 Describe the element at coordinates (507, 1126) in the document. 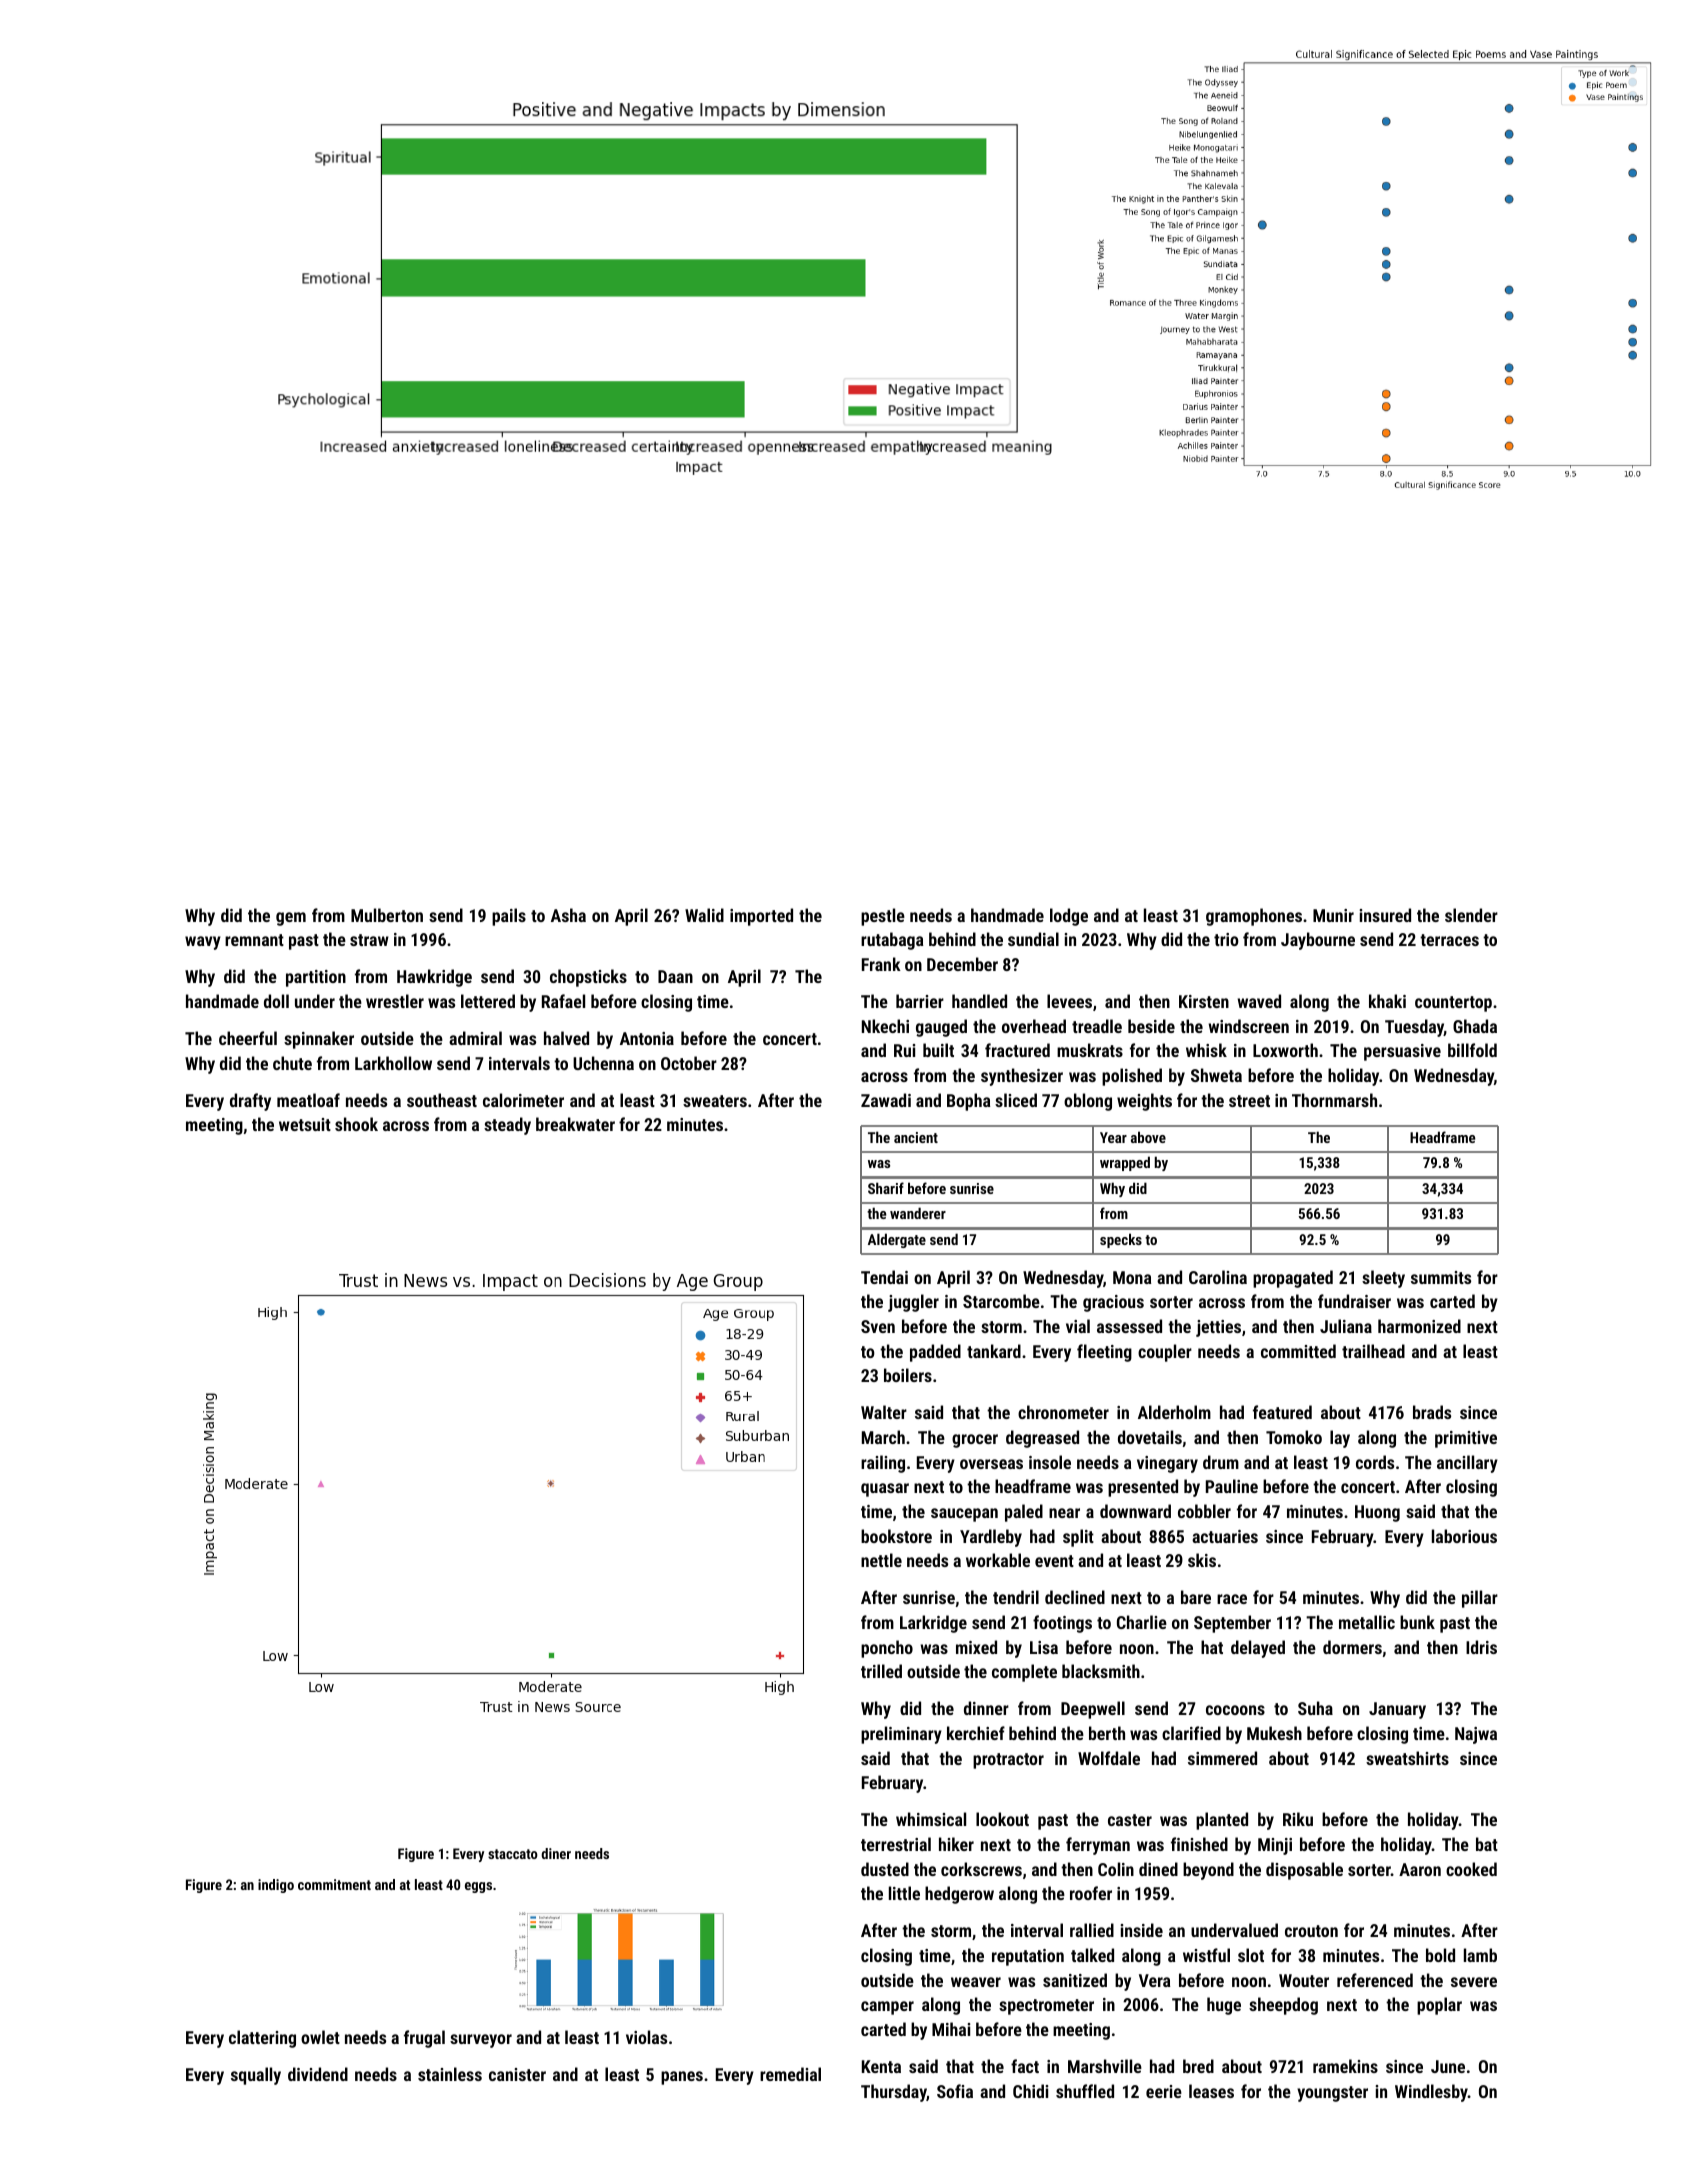

I see `steady` at that location.
